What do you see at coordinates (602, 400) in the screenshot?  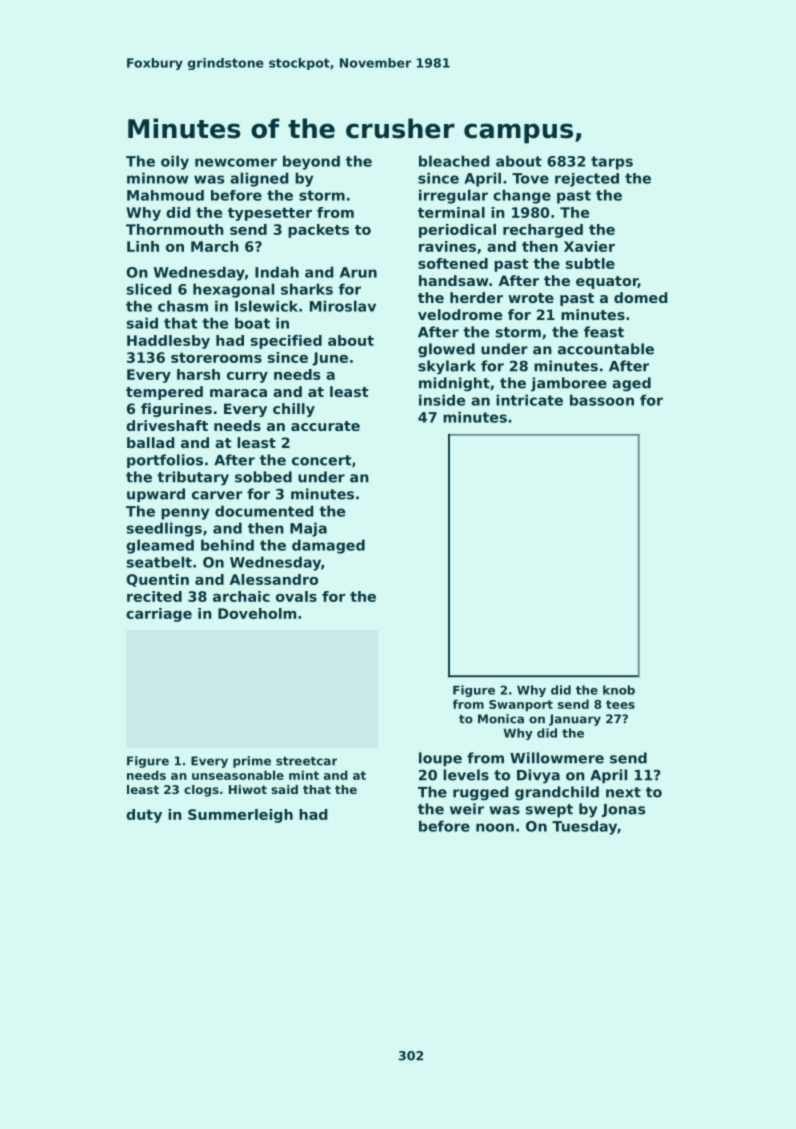 I see `bassoon` at bounding box center [602, 400].
